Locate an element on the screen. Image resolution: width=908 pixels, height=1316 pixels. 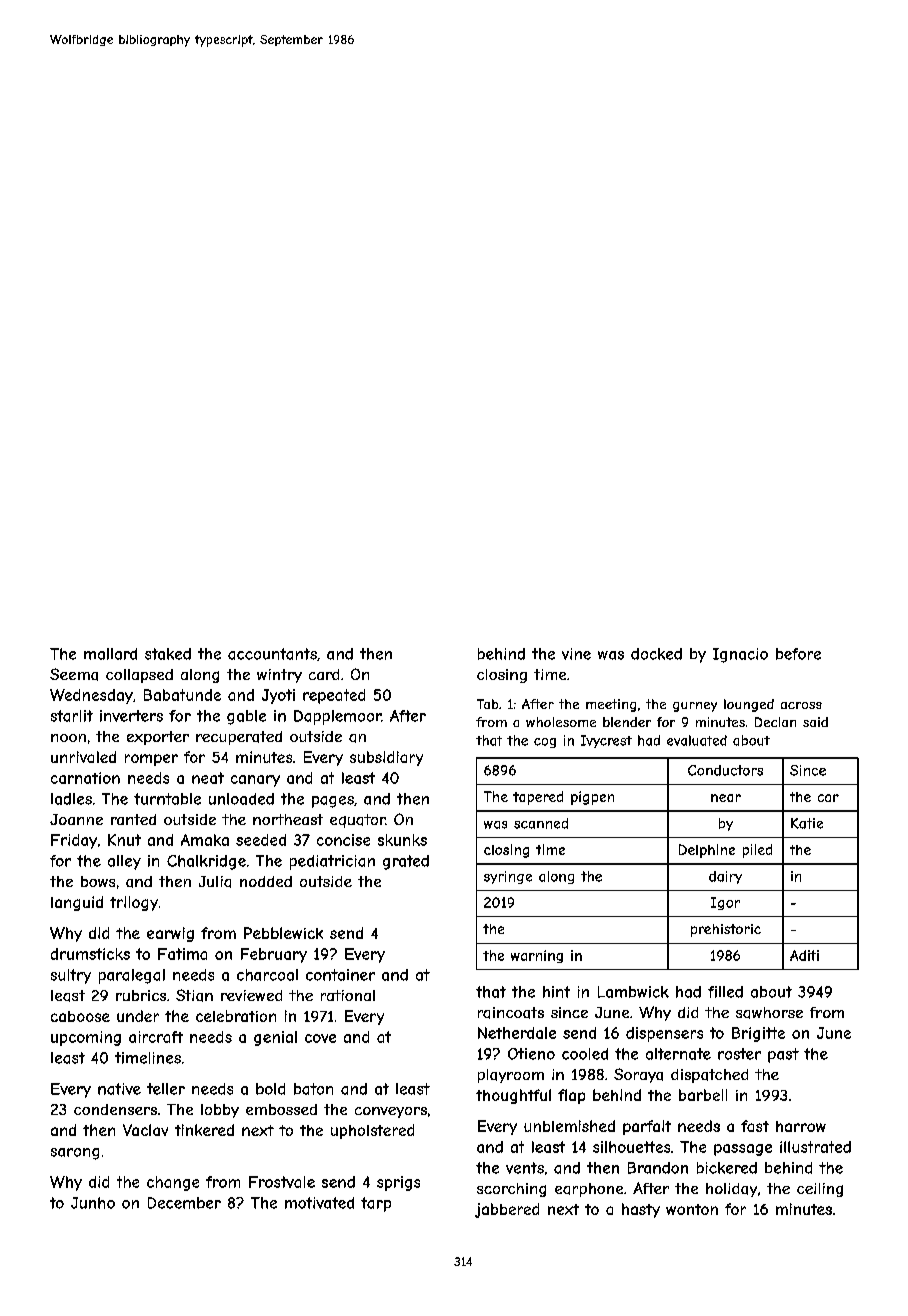
Dapplemoor is located at coordinates (337, 717).
